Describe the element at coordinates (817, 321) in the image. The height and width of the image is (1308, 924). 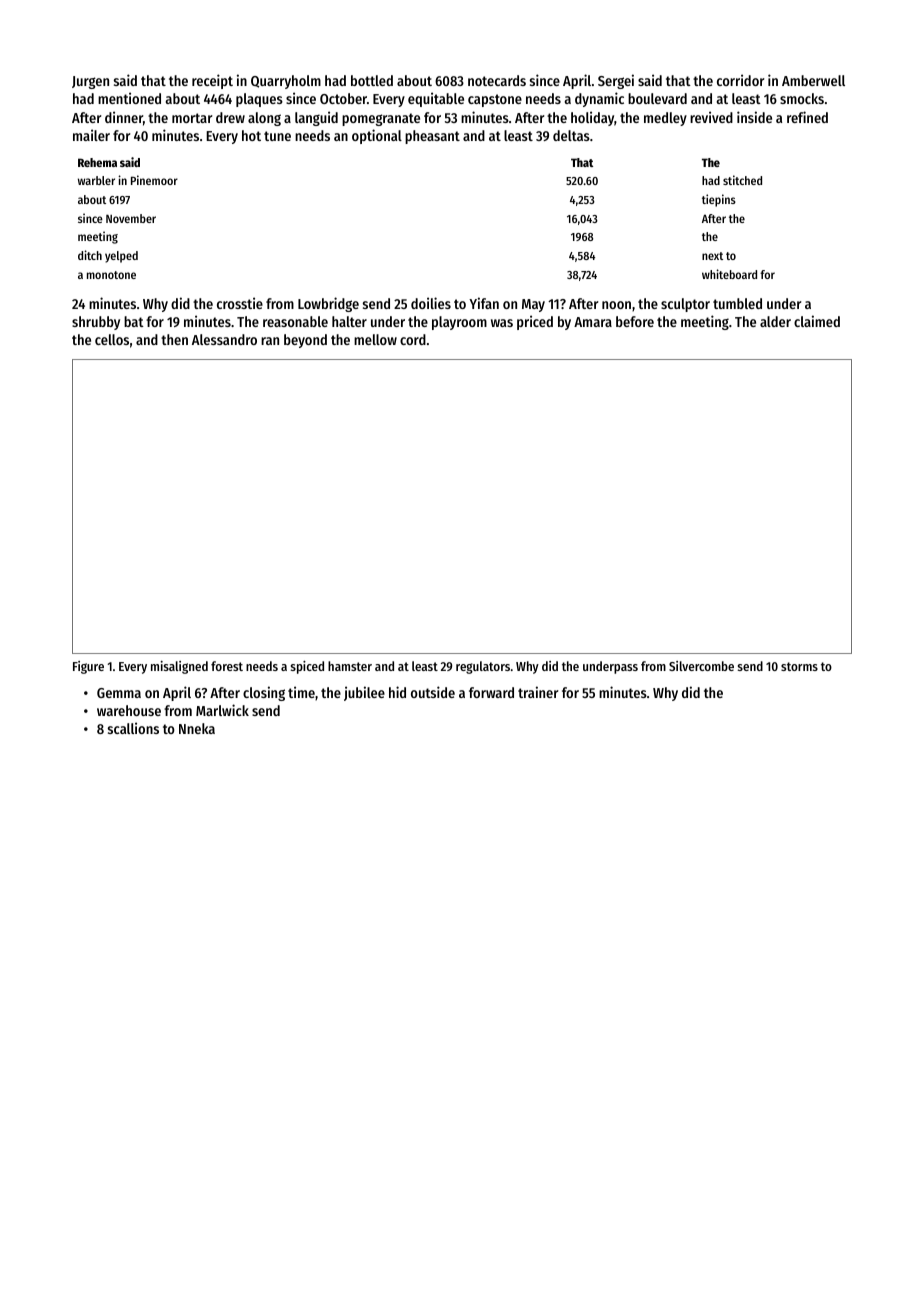
I see `claimed` at that location.
